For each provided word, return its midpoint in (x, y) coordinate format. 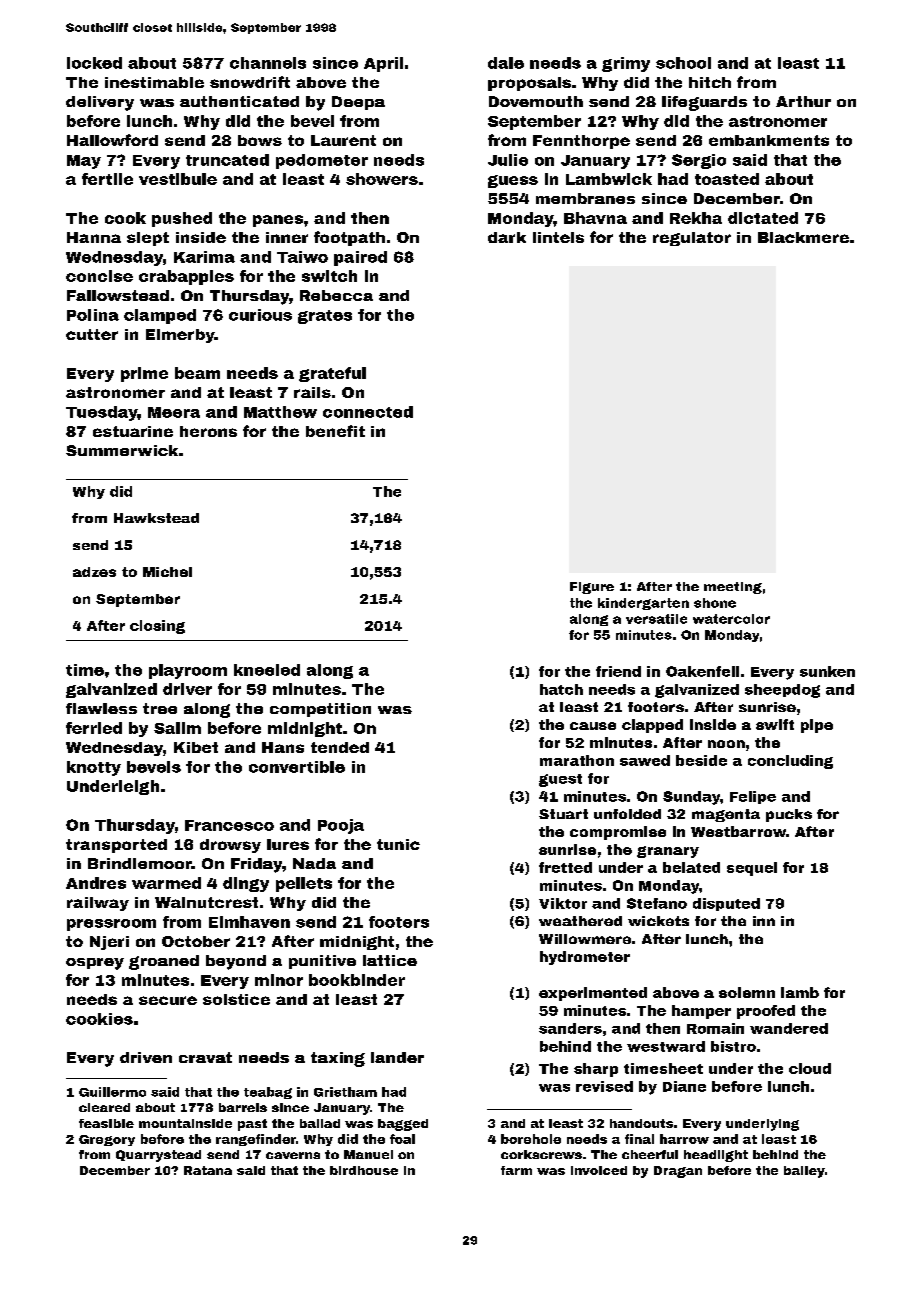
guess (513, 181)
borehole (531, 1139)
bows (260, 140)
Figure (592, 588)
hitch (710, 82)
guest (560, 780)
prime (144, 374)
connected (368, 412)
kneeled (267, 670)
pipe (817, 726)
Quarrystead (158, 1156)
